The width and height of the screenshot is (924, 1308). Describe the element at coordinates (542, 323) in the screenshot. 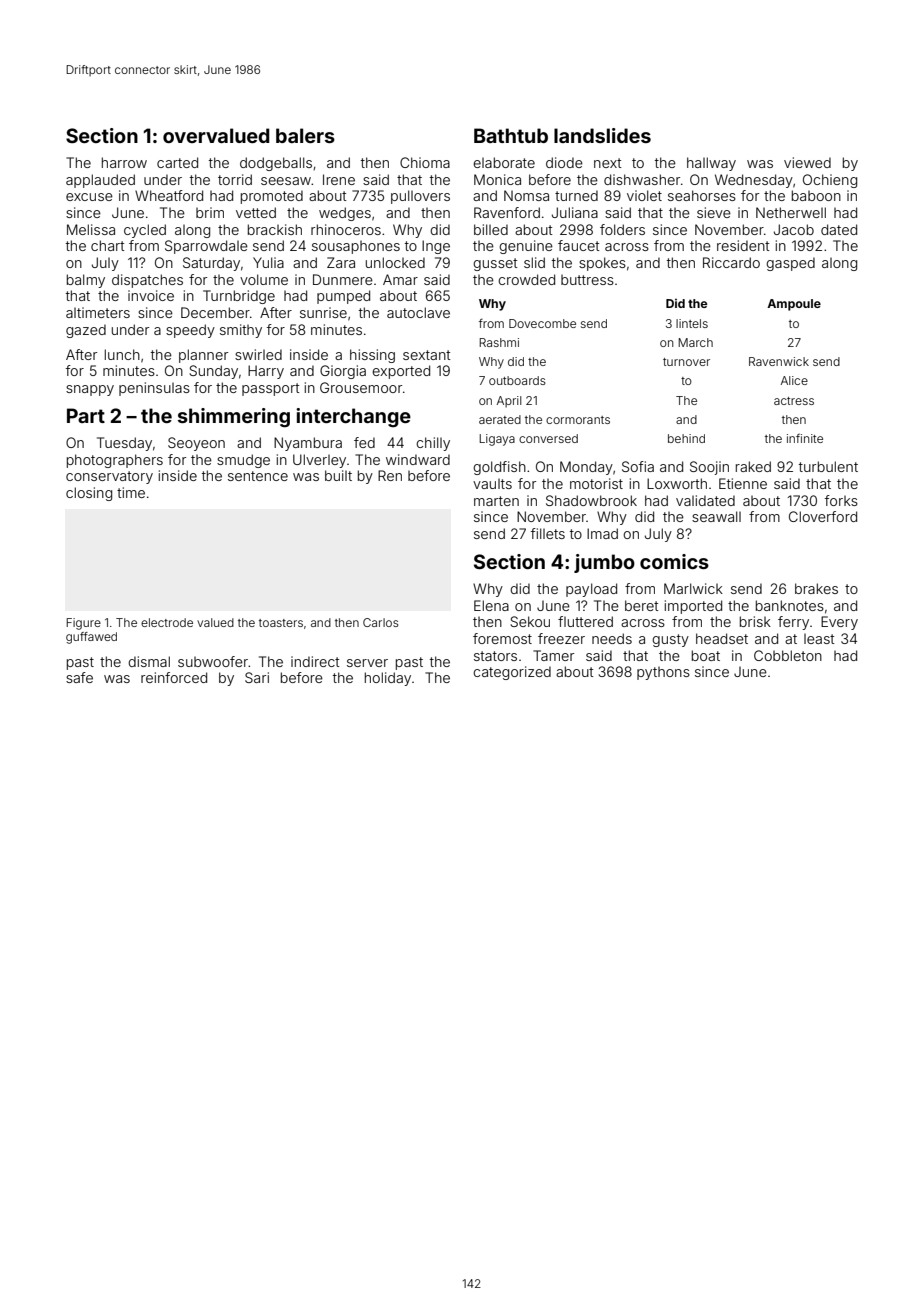

I see `Dovecombe` at that location.
